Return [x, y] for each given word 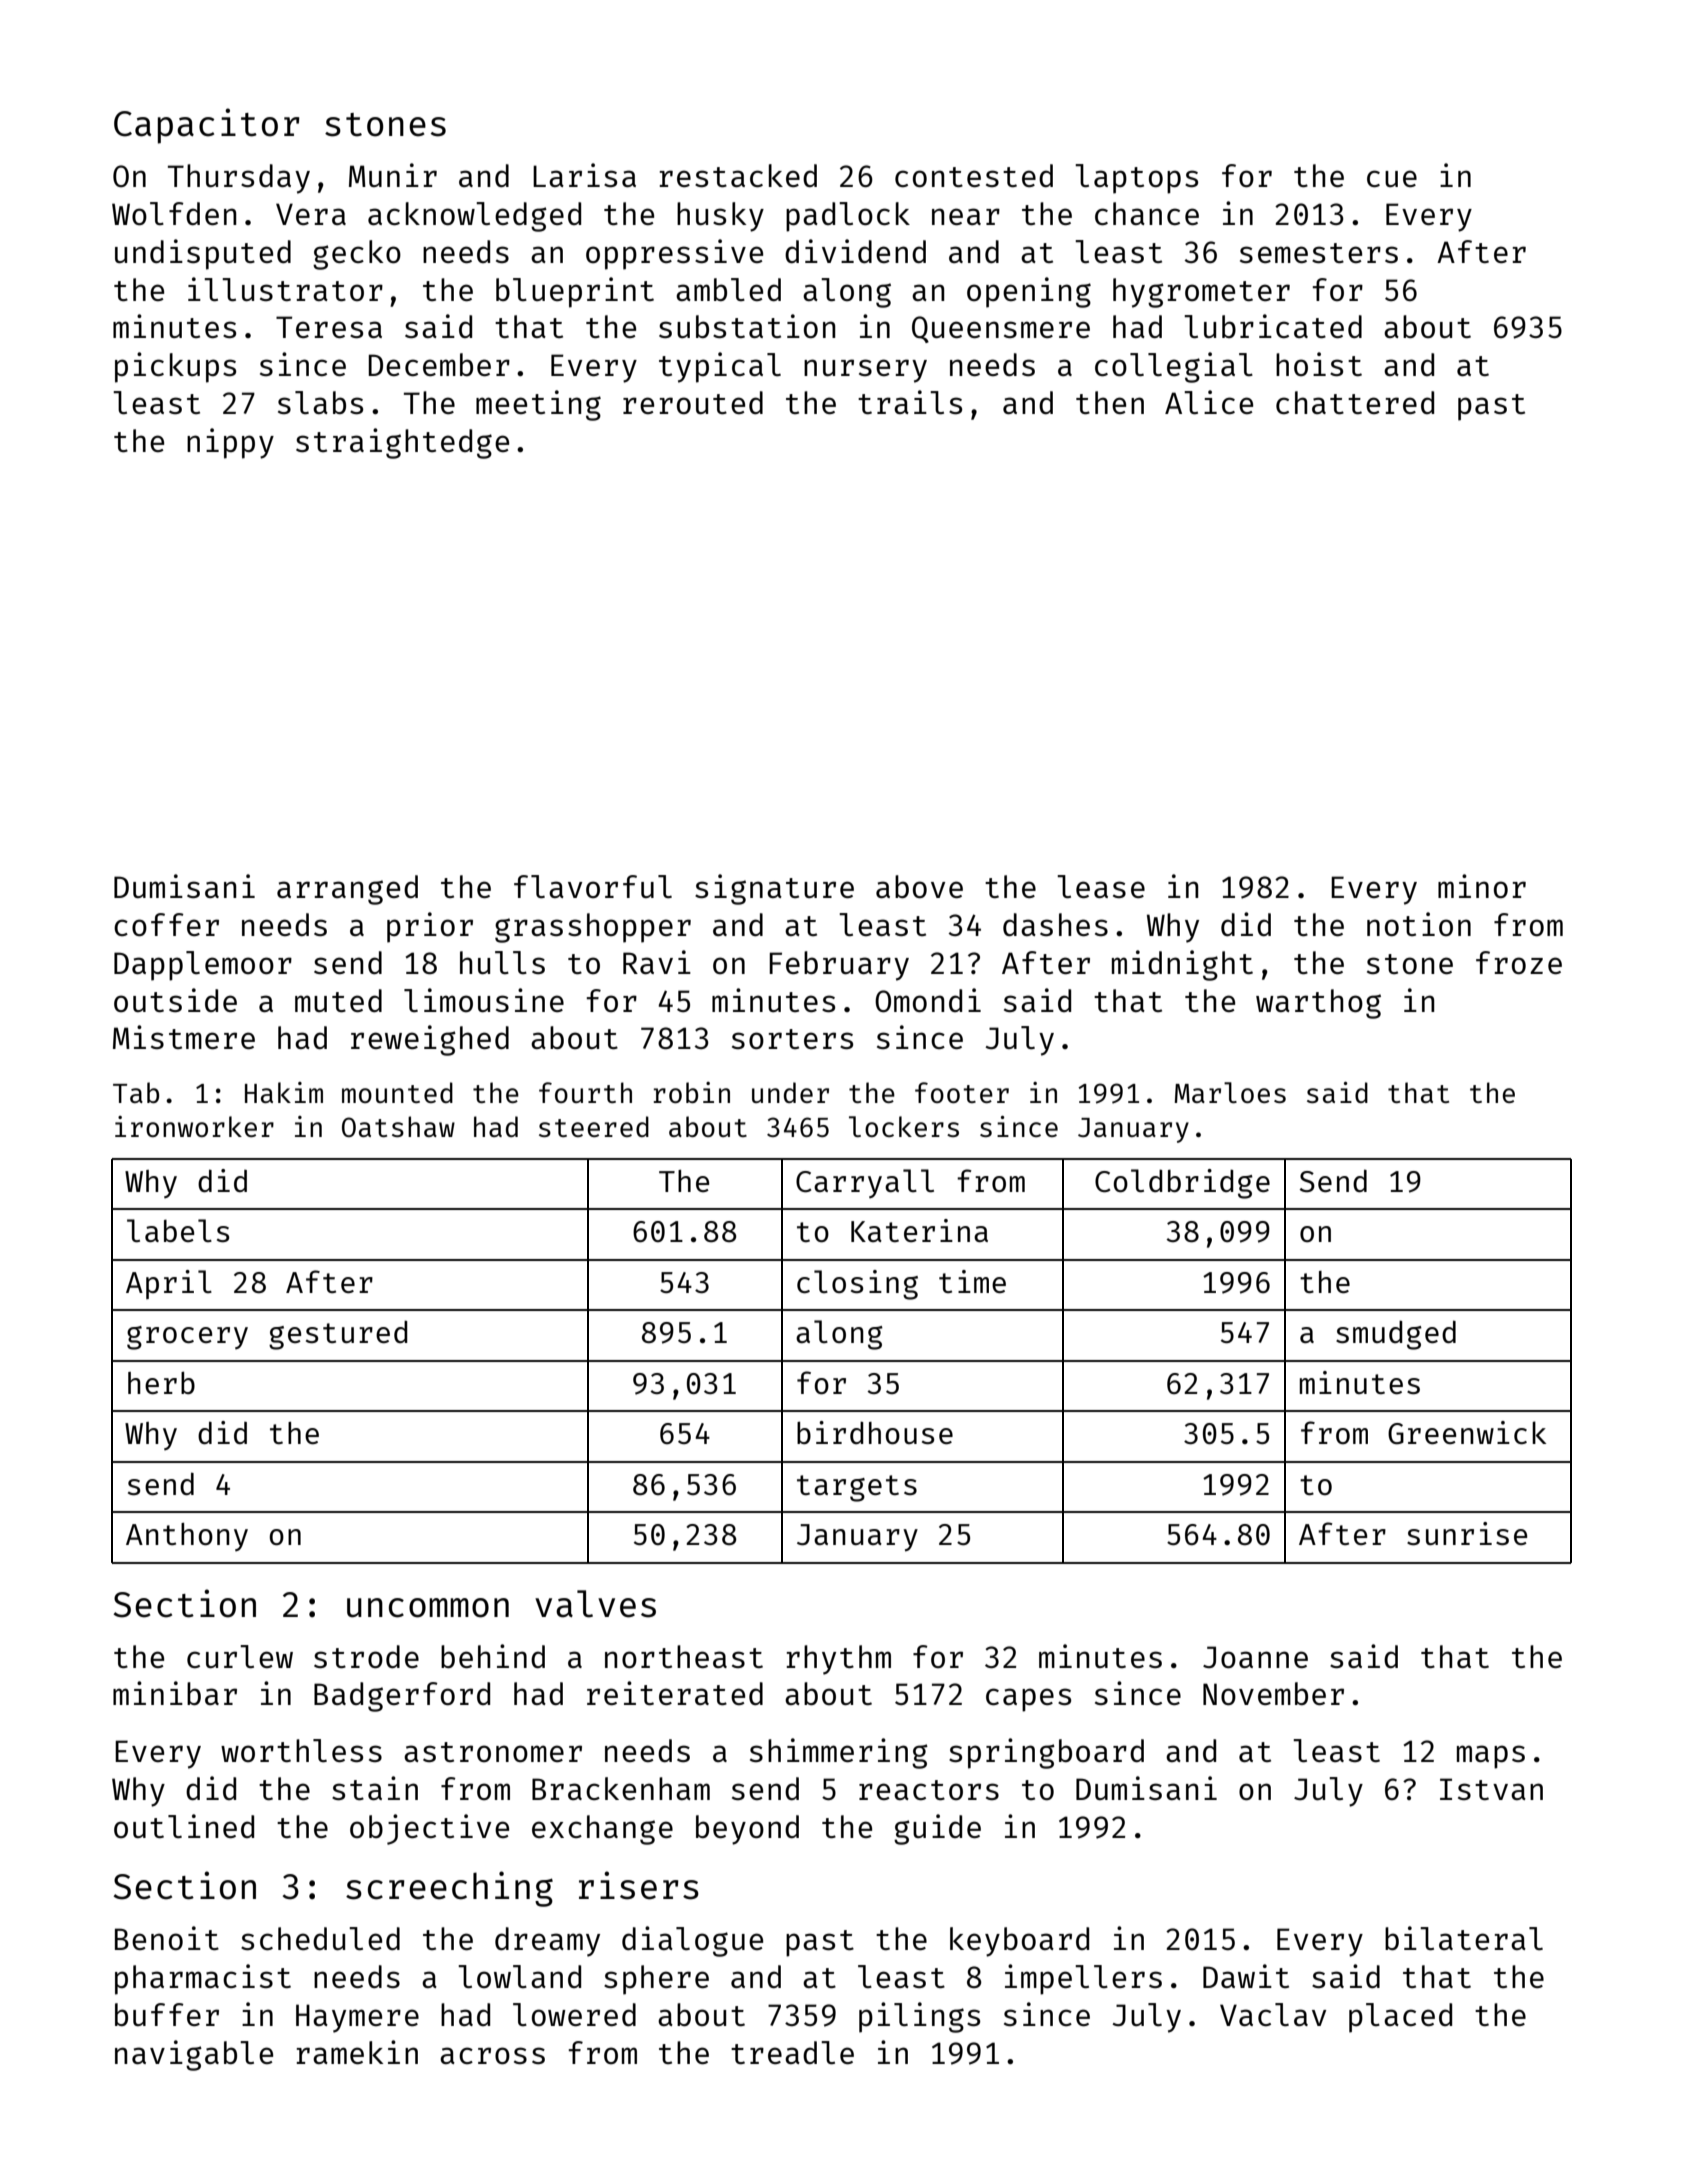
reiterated [675, 1693]
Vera [311, 214]
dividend [855, 251]
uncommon [428, 1608]
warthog [1318, 1004]
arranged [347, 890]
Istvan [1491, 1789]
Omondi [928, 1000]
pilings [919, 2017]
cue [1392, 178]
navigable [194, 2055]
